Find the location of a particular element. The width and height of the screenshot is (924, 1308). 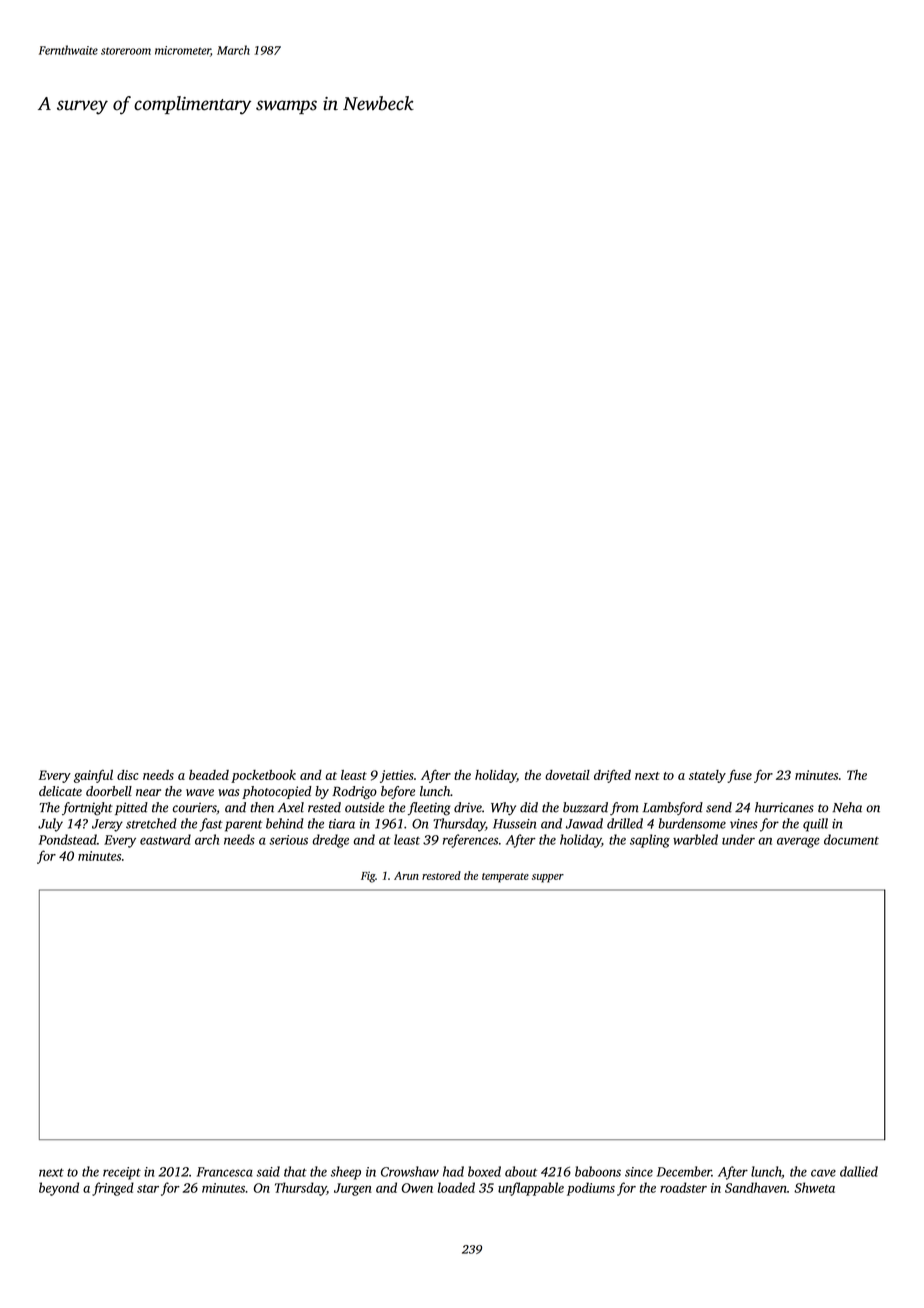

baboons is located at coordinates (598, 1171).
